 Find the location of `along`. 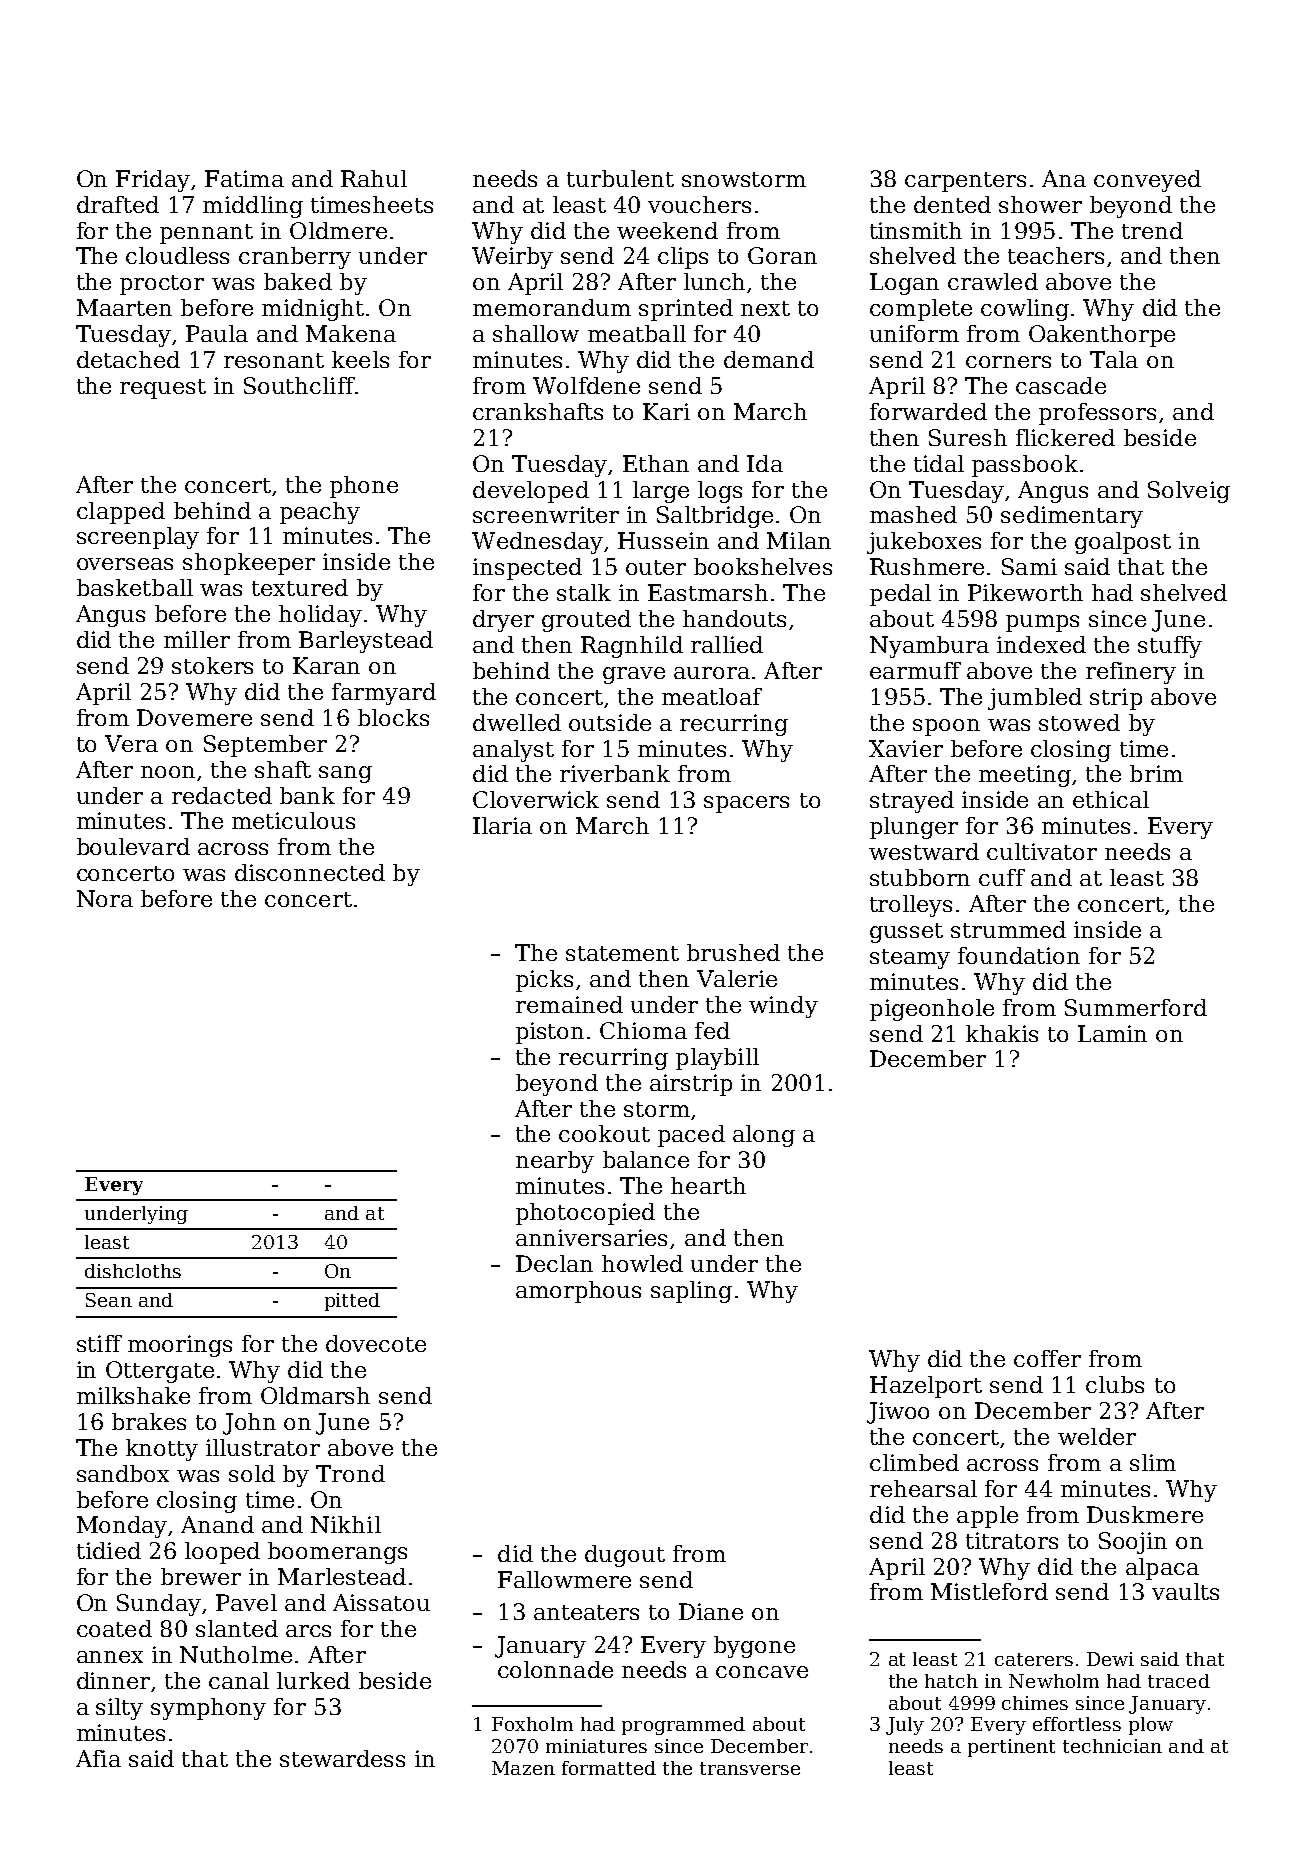

along is located at coordinates (764, 1136).
